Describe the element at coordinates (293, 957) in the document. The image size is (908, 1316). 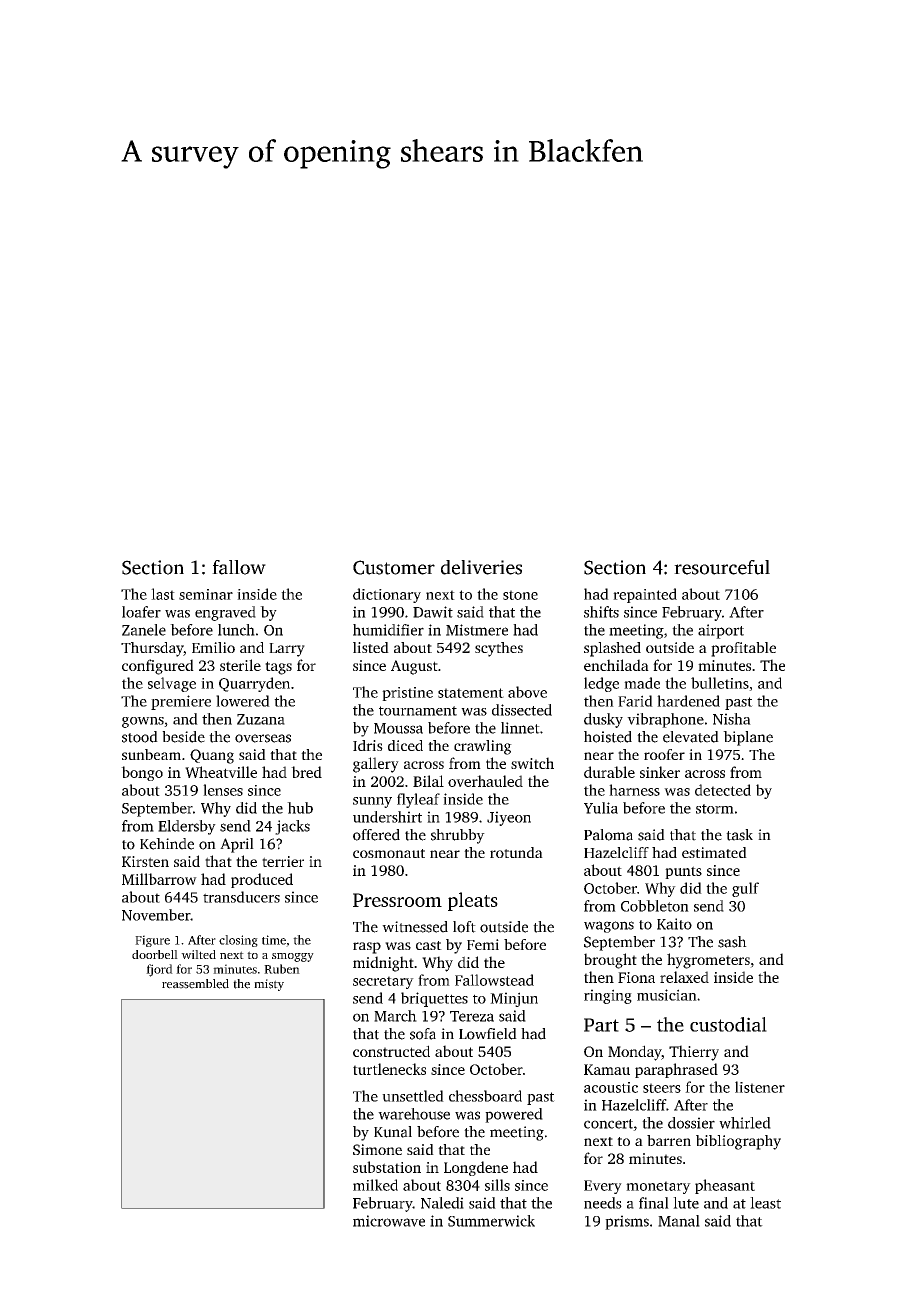
I see `smoggy` at that location.
